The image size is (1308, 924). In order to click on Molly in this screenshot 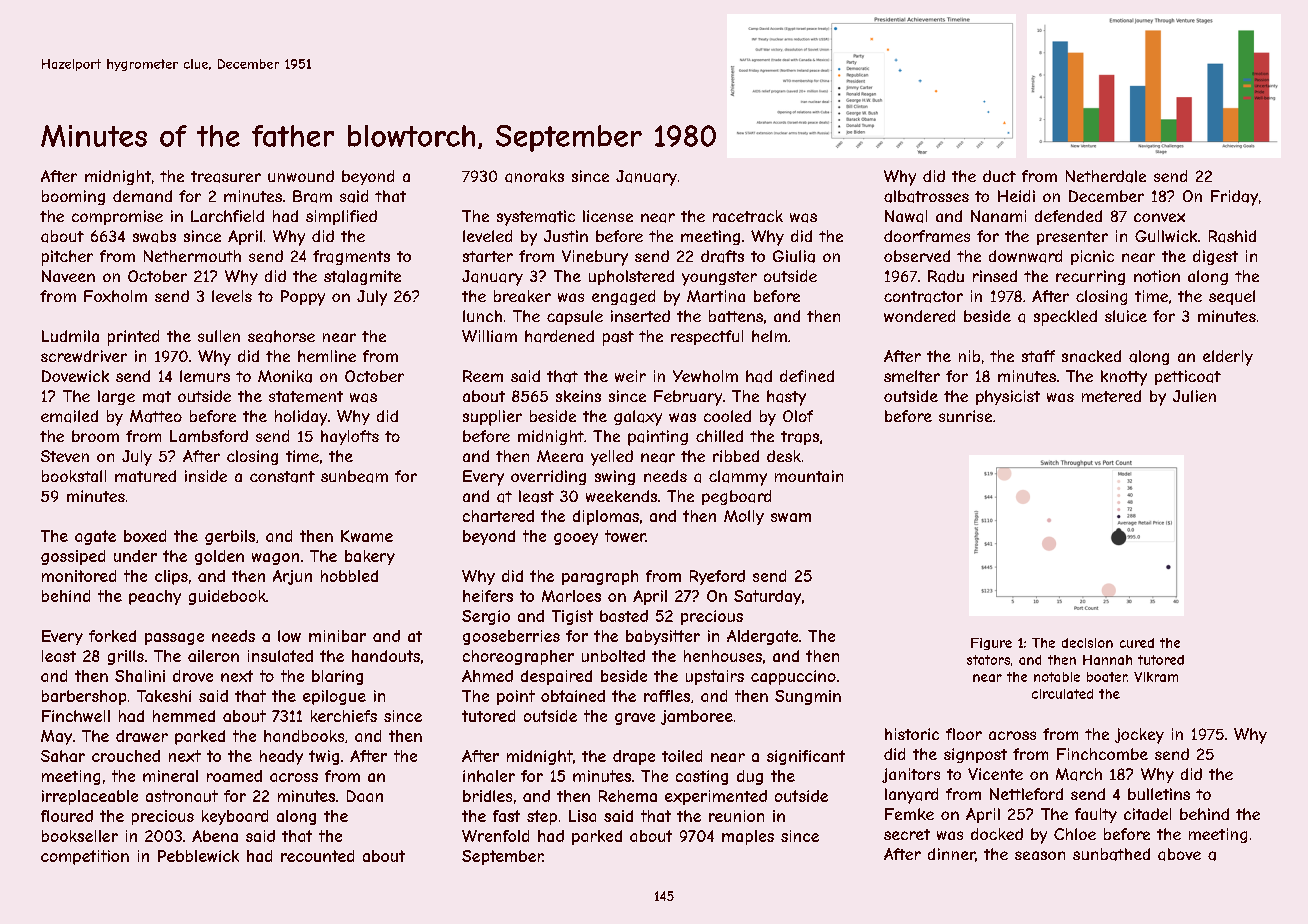, I will do `click(744, 517)`.
